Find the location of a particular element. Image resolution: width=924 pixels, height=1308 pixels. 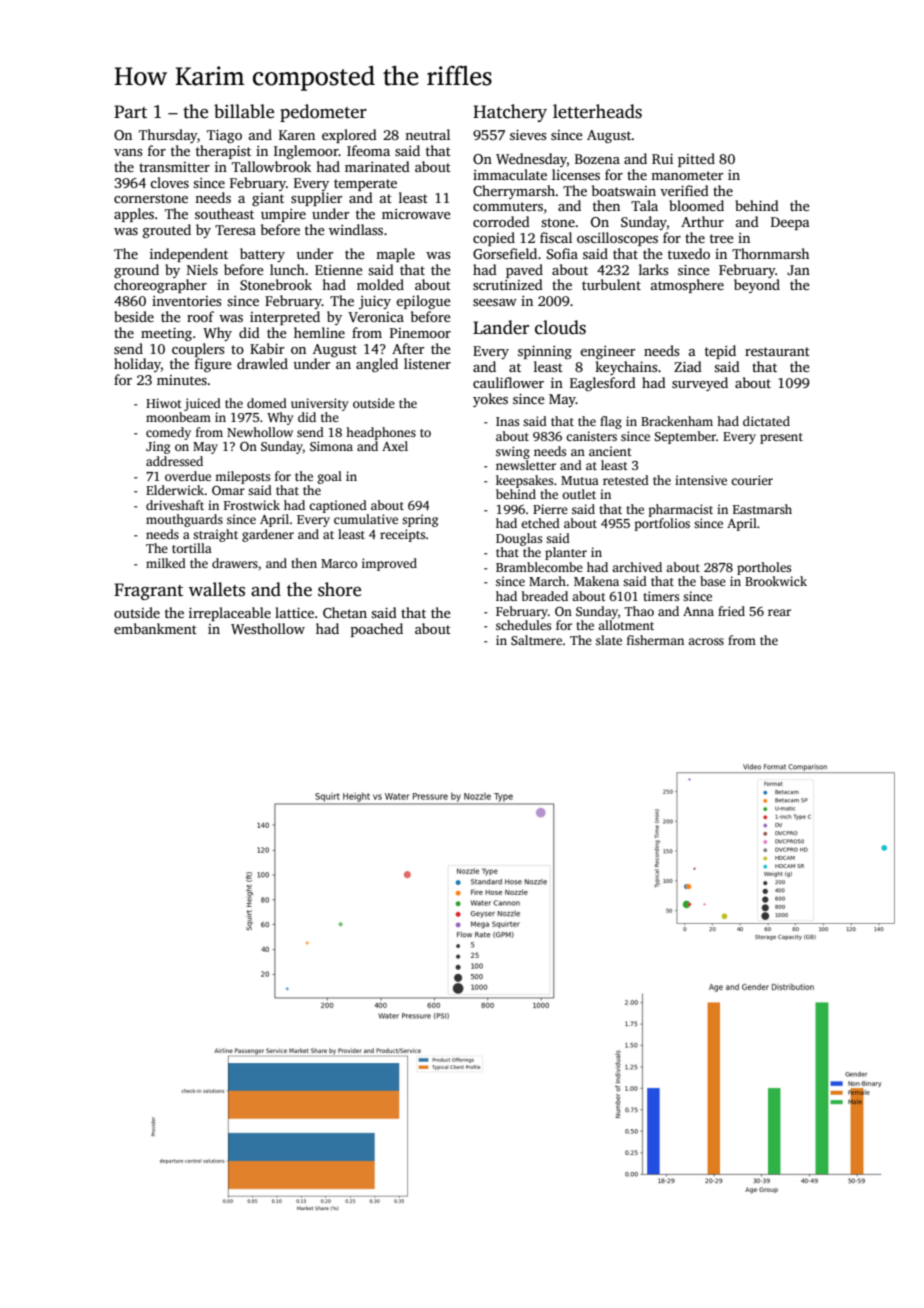

explored is located at coordinates (349, 136).
